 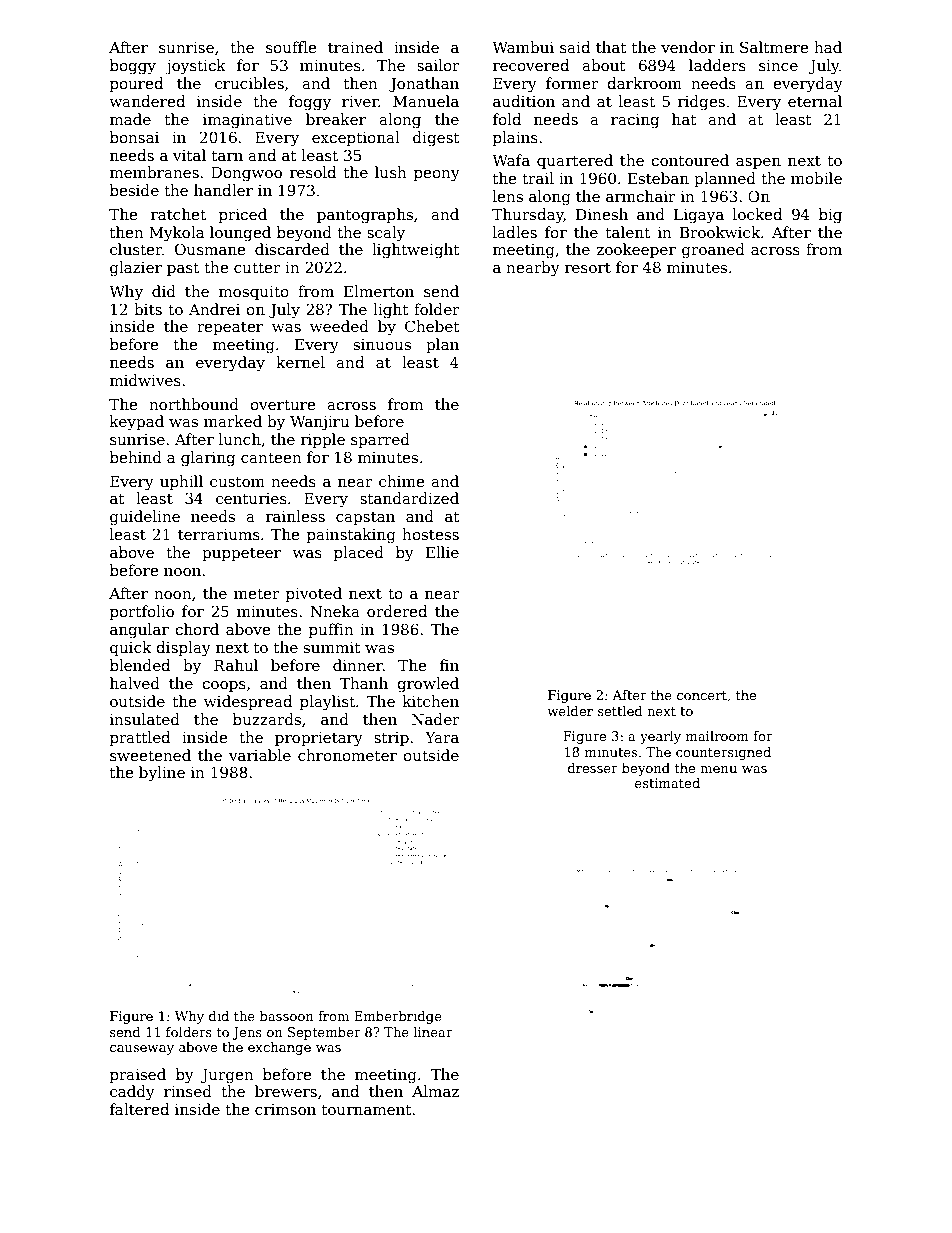 What do you see at coordinates (285, 1109) in the document?
I see `crimson` at bounding box center [285, 1109].
